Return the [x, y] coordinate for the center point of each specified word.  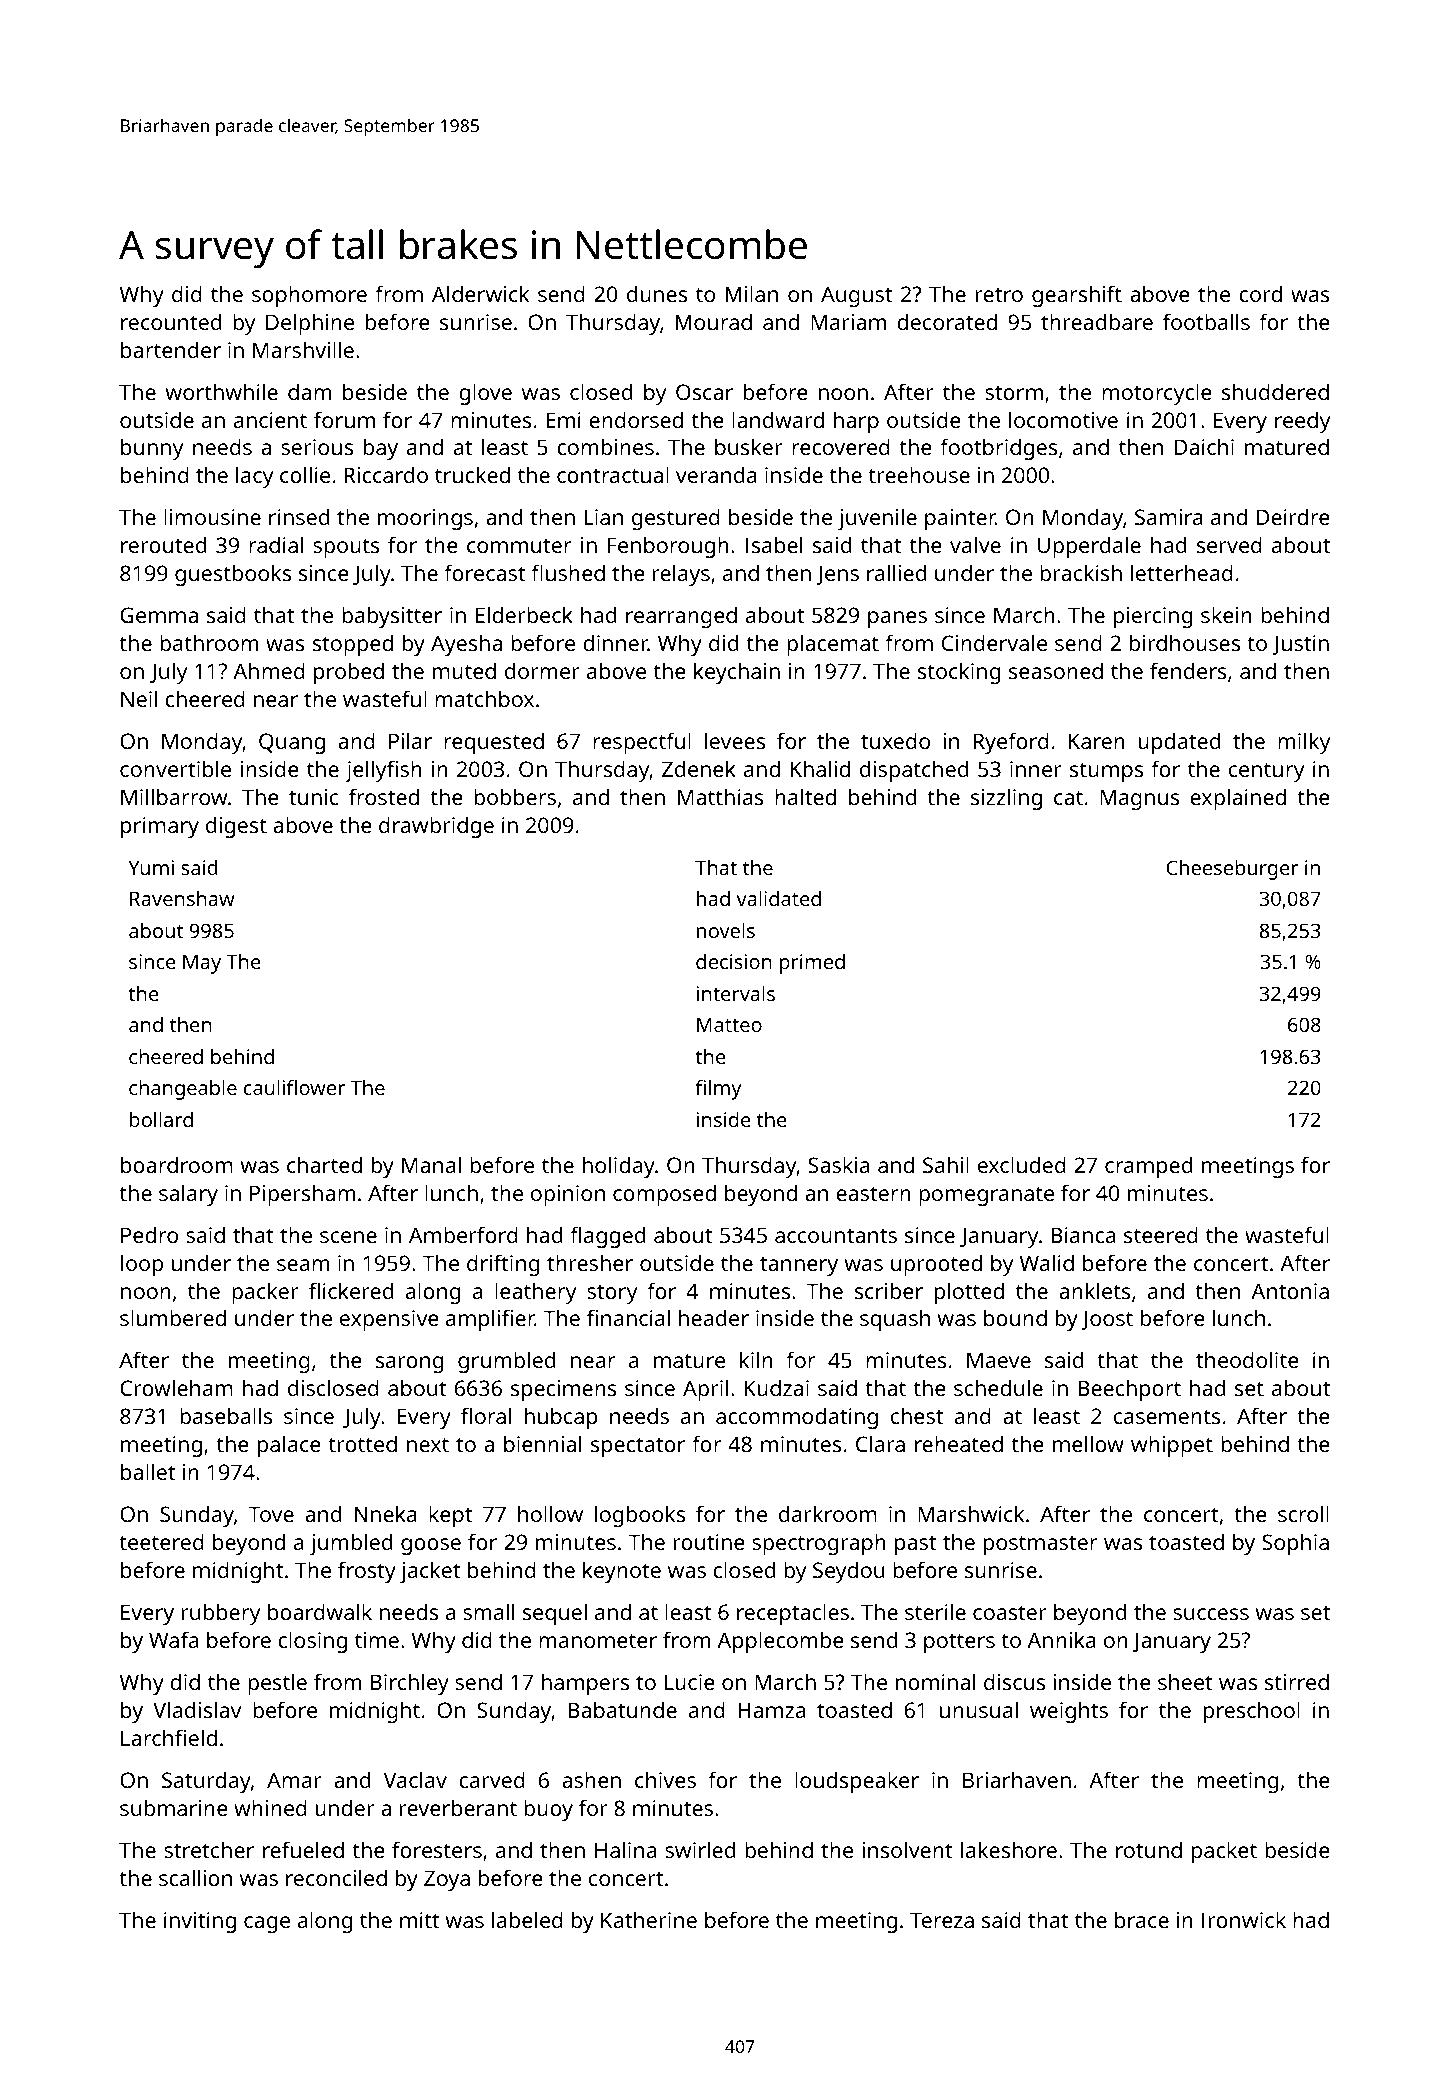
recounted [171, 321]
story [612, 1294]
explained [1238, 799]
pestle [277, 1684]
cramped [1148, 1167]
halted [805, 796]
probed [349, 673]
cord [1260, 293]
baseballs [226, 1415]
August [856, 296]
